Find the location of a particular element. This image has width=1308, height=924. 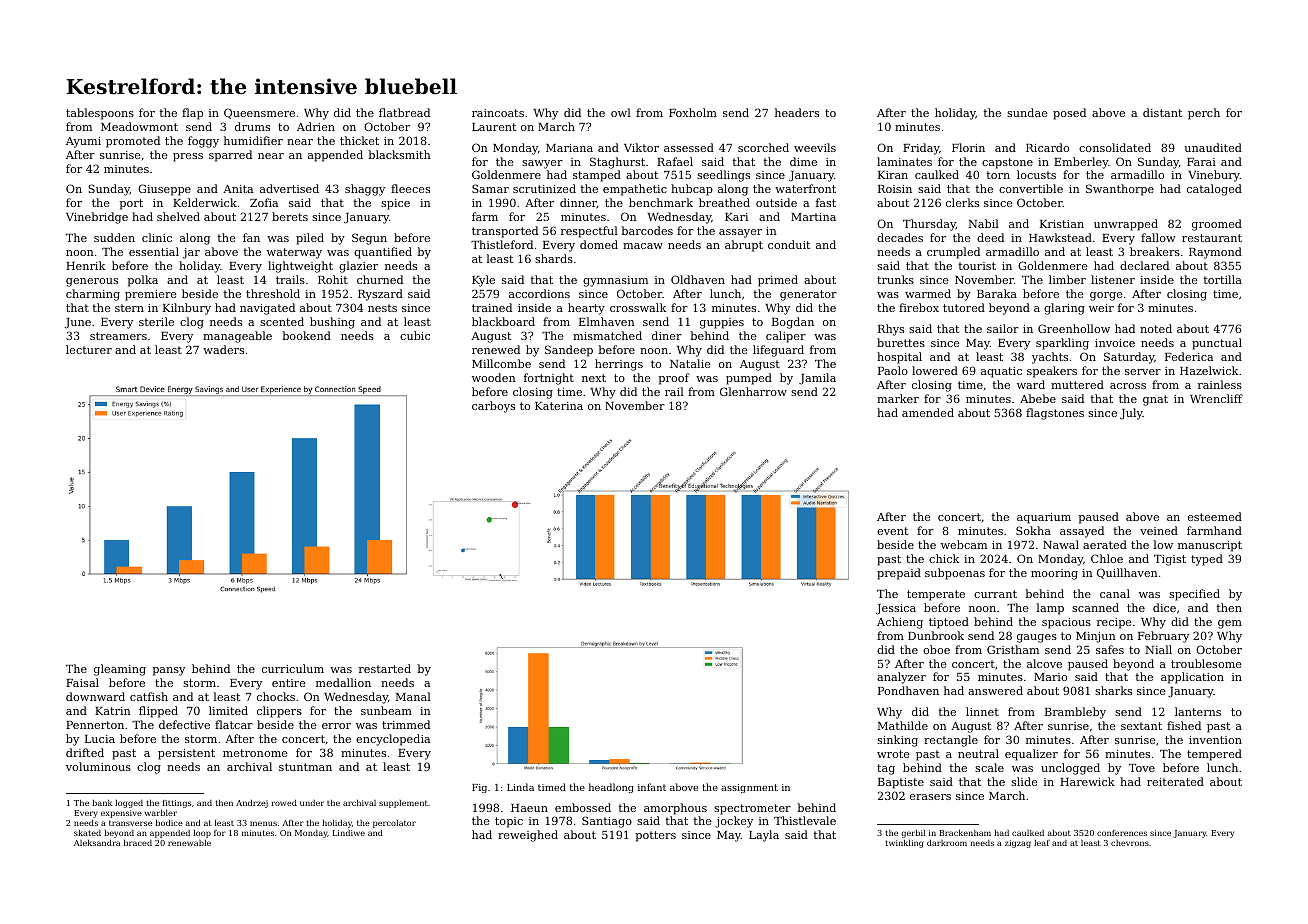

Glenharrow is located at coordinates (753, 391).
